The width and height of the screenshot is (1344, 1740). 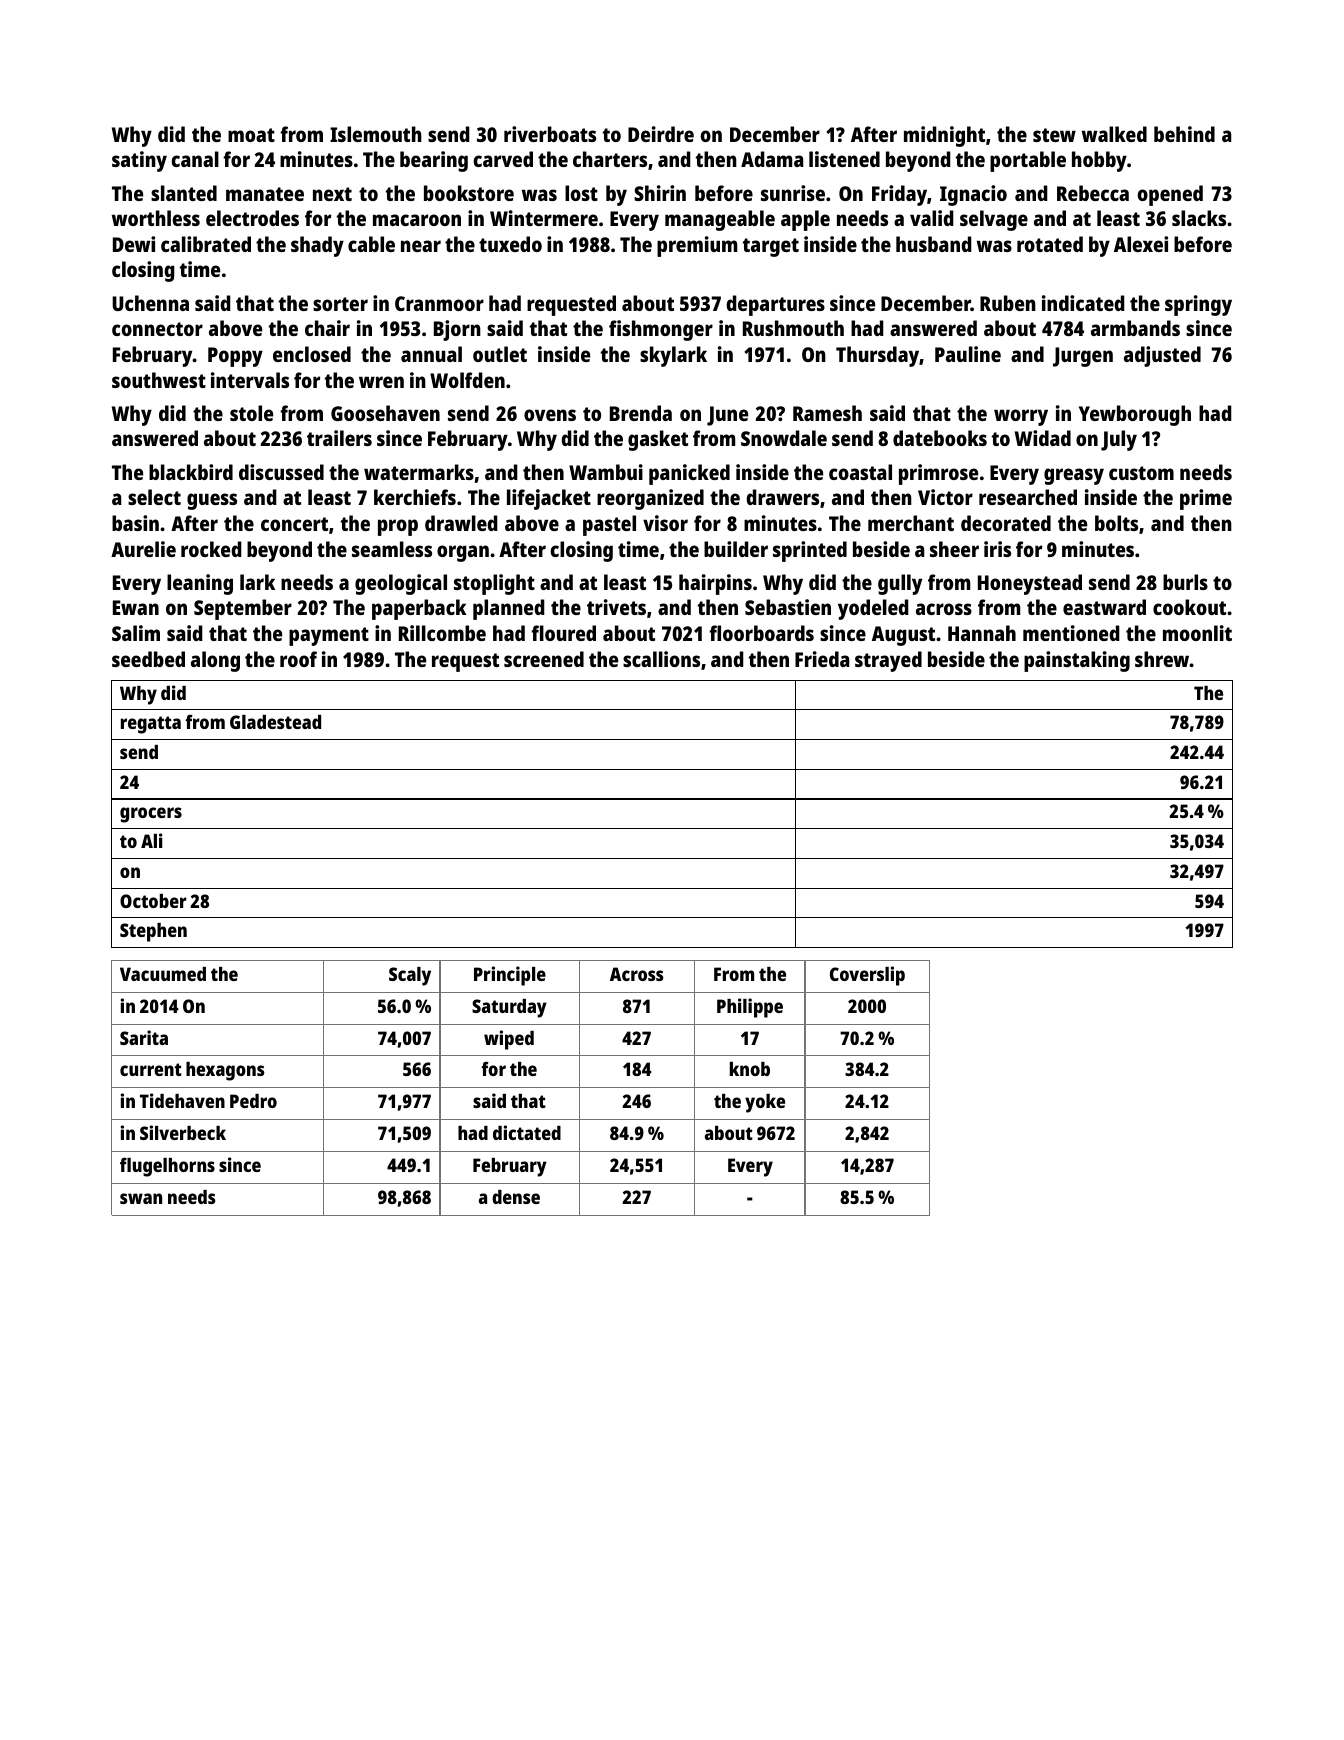 I want to click on portable, so click(x=1028, y=161).
